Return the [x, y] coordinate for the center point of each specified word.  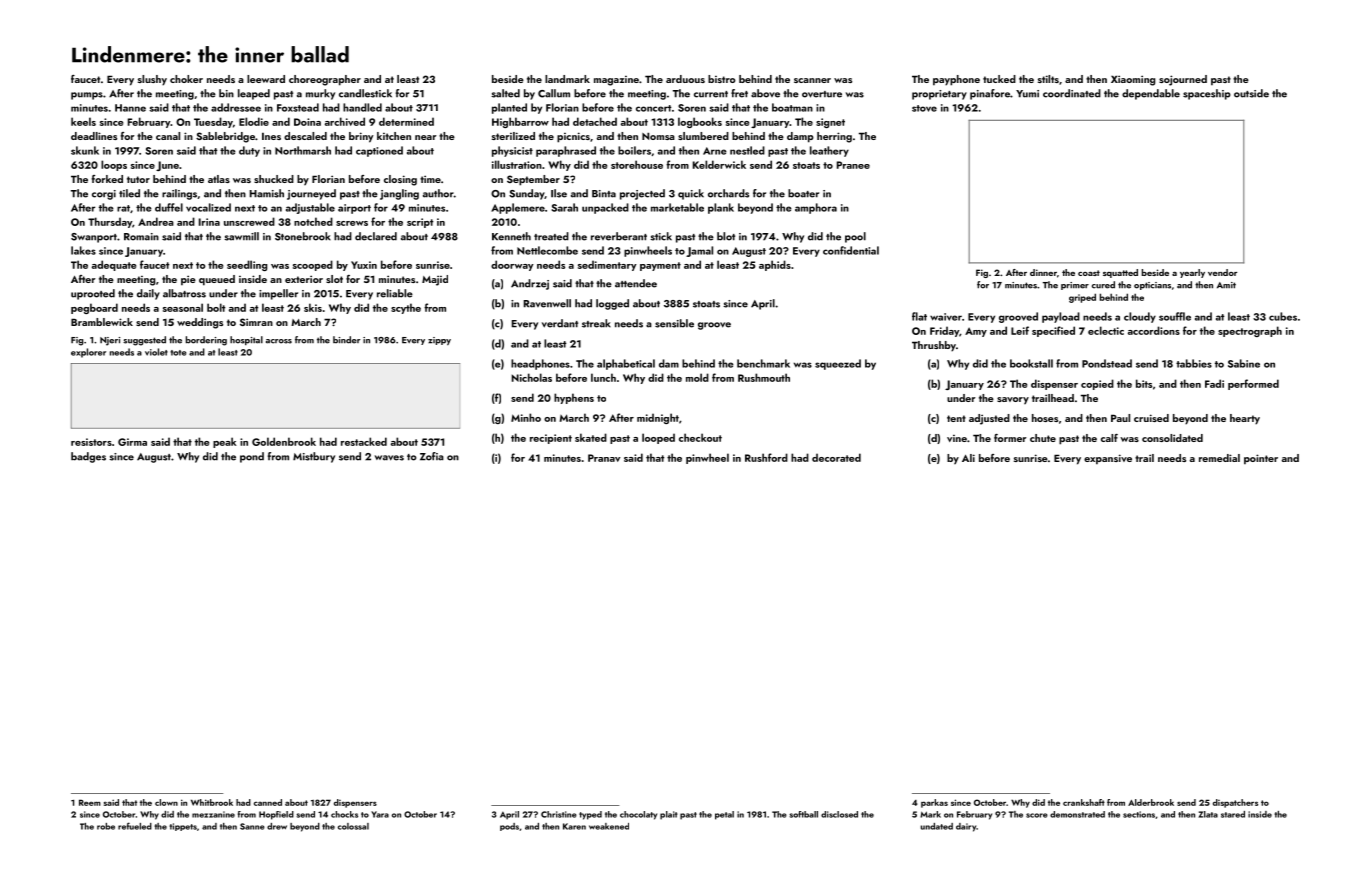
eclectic [1106, 330]
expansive [1108, 459]
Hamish [267, 193]
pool [855, 237]
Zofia [432, 456]
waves [389, 458]
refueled [135, 826]
